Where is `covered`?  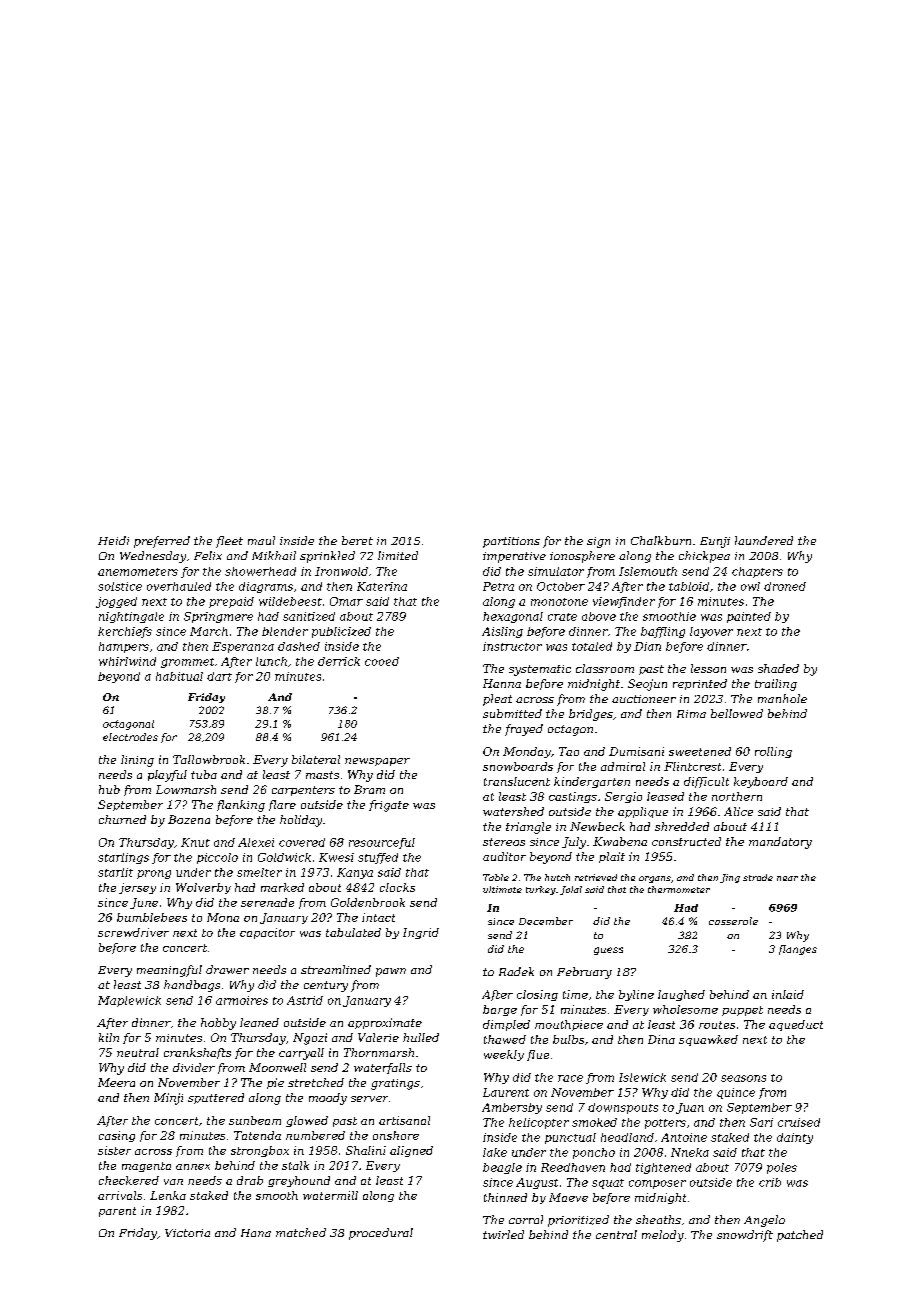
covered is located at coordinates (302, 842).
